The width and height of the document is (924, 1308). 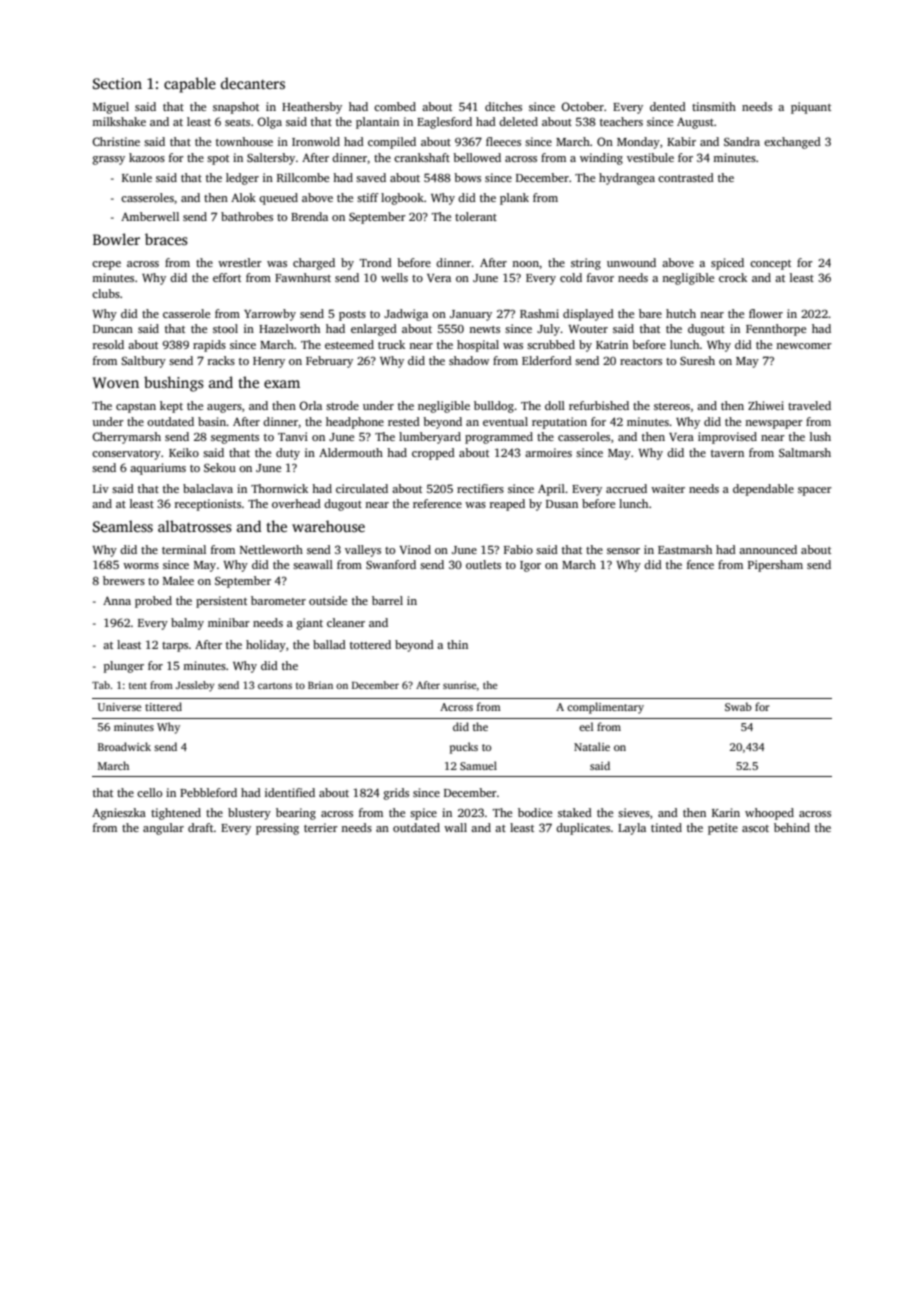 What do you see at coordinates (738, 706) in the document?
I see `Swab` at bounding box center [738, 706].
